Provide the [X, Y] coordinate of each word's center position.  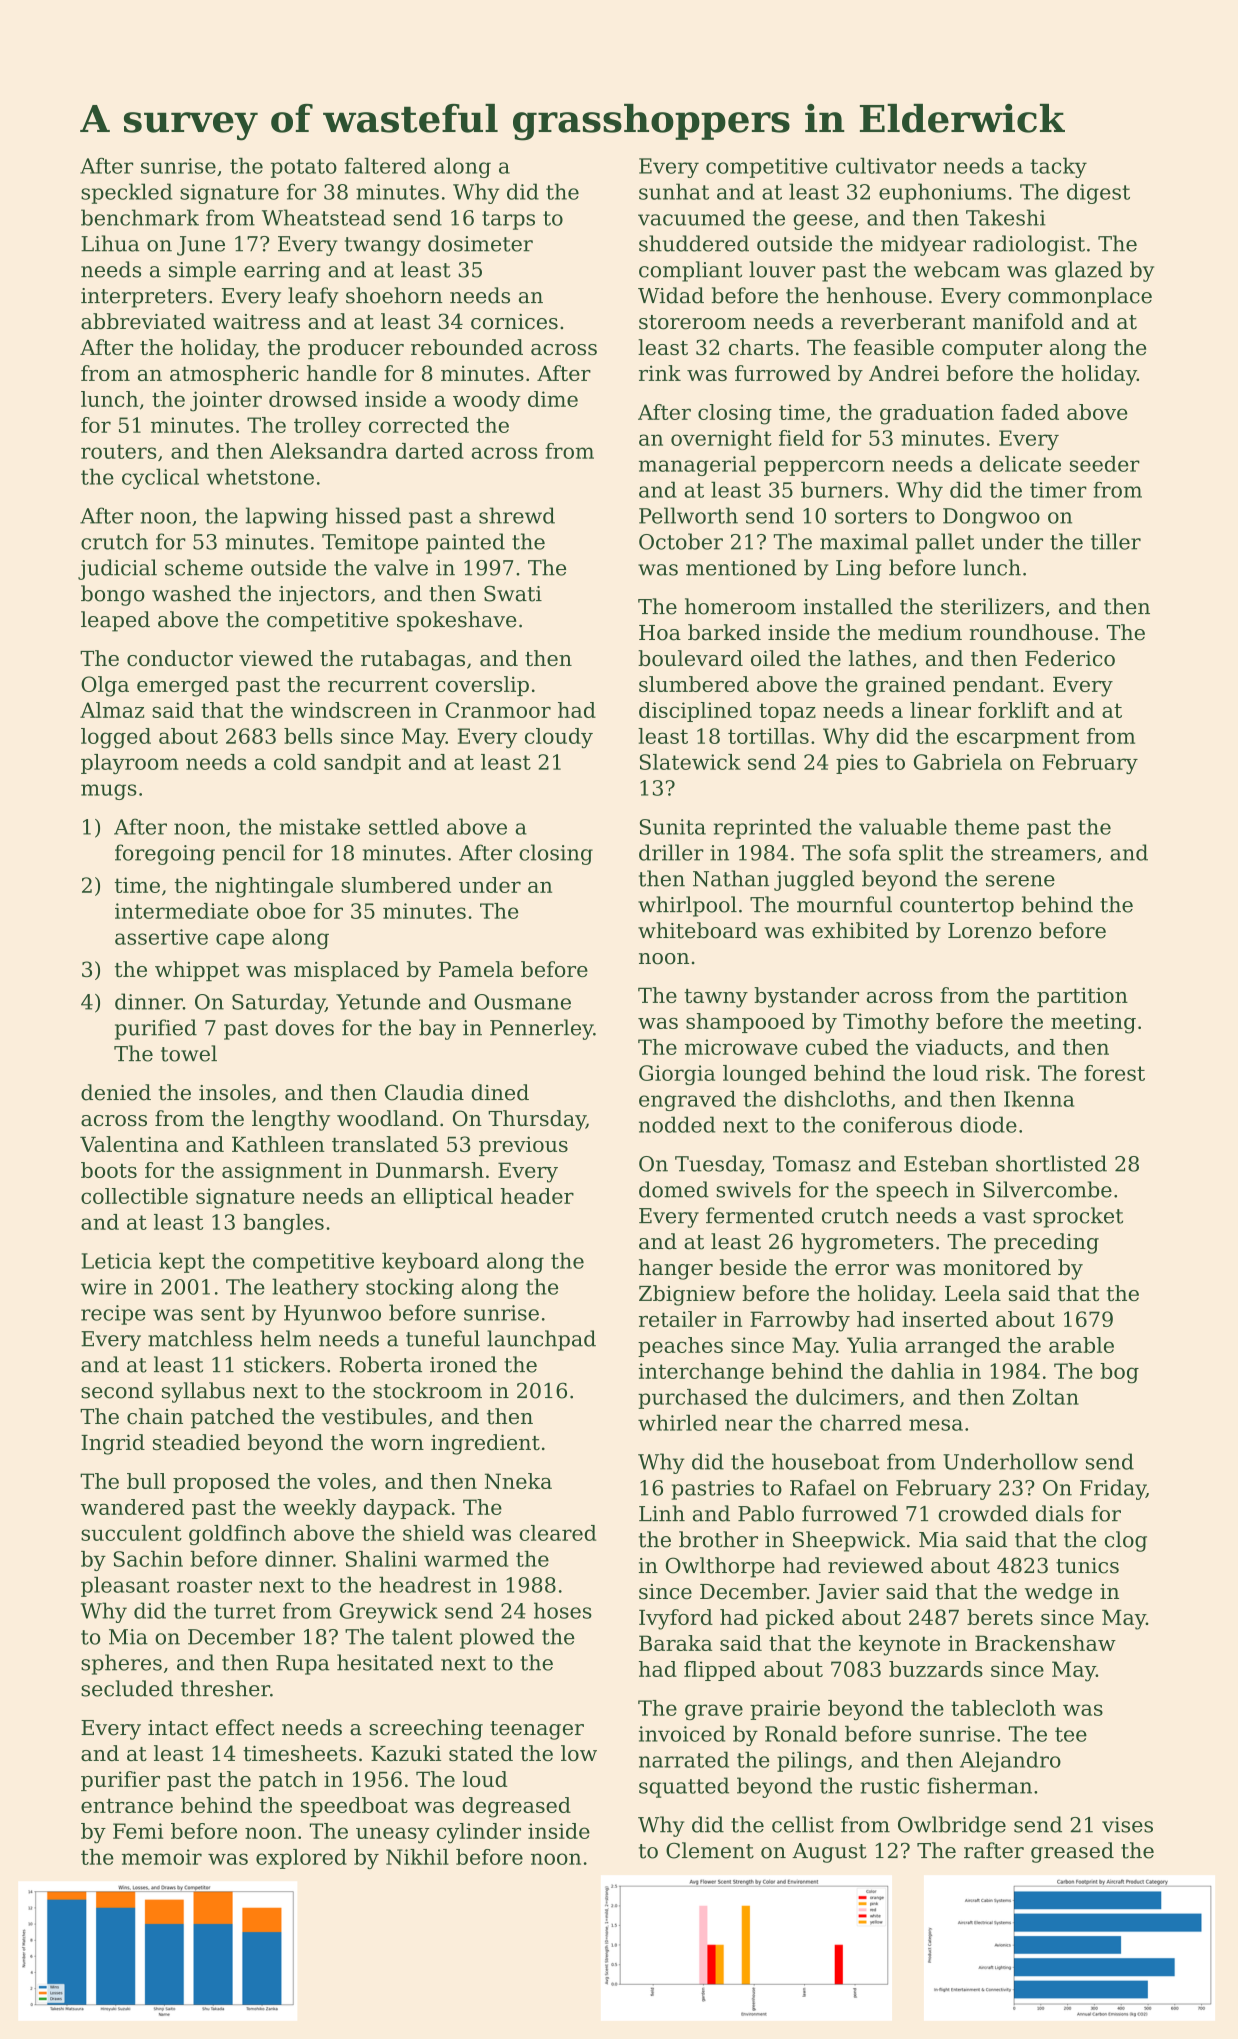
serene [1020, 881]
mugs [109, 792]
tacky [1058, 167]
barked [724, 632]
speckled [126, 193]
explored [301, 1859]
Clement [710, 1850]
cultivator [886, 165]
